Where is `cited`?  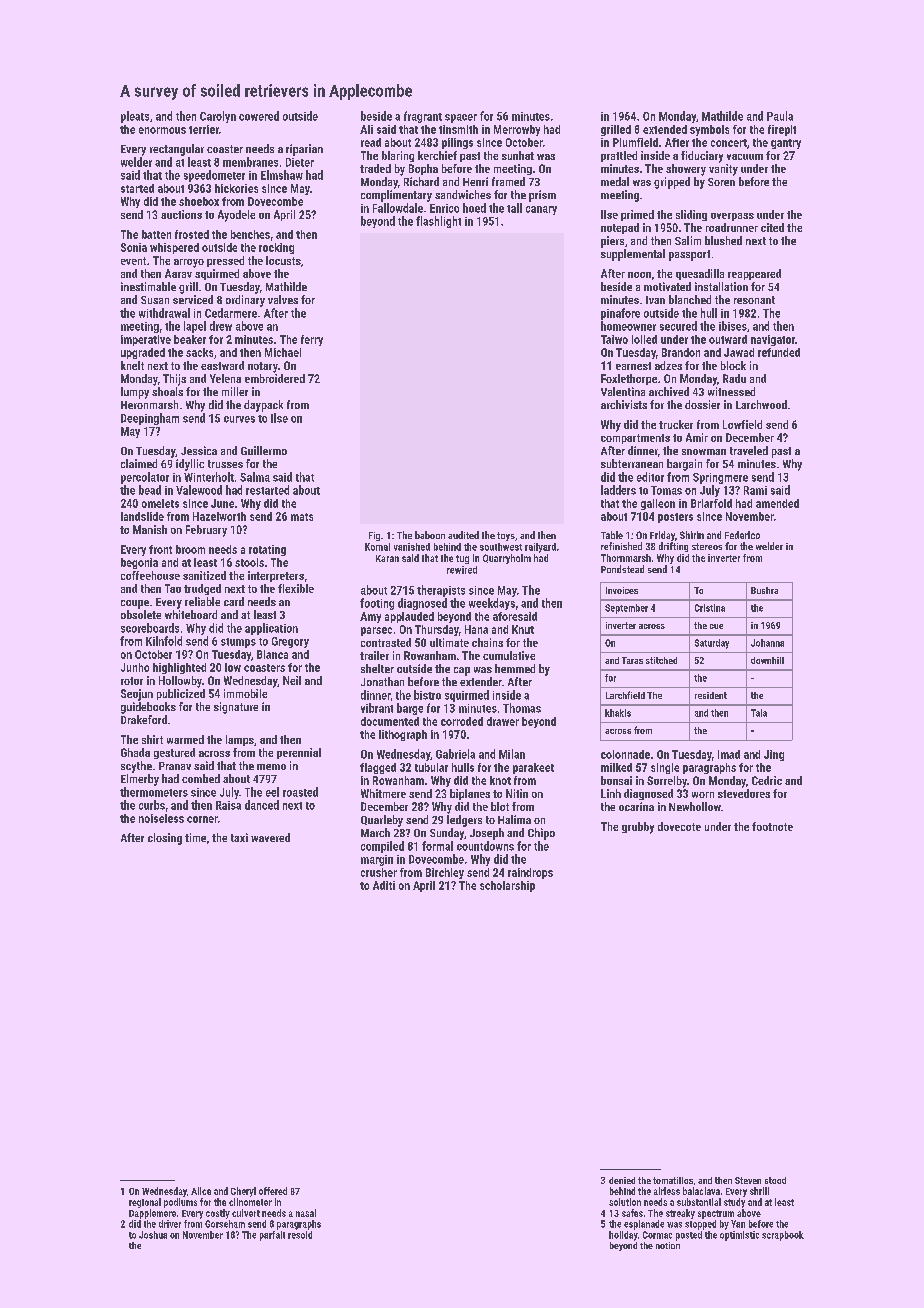
cited is located at coordinates (772, 227).
